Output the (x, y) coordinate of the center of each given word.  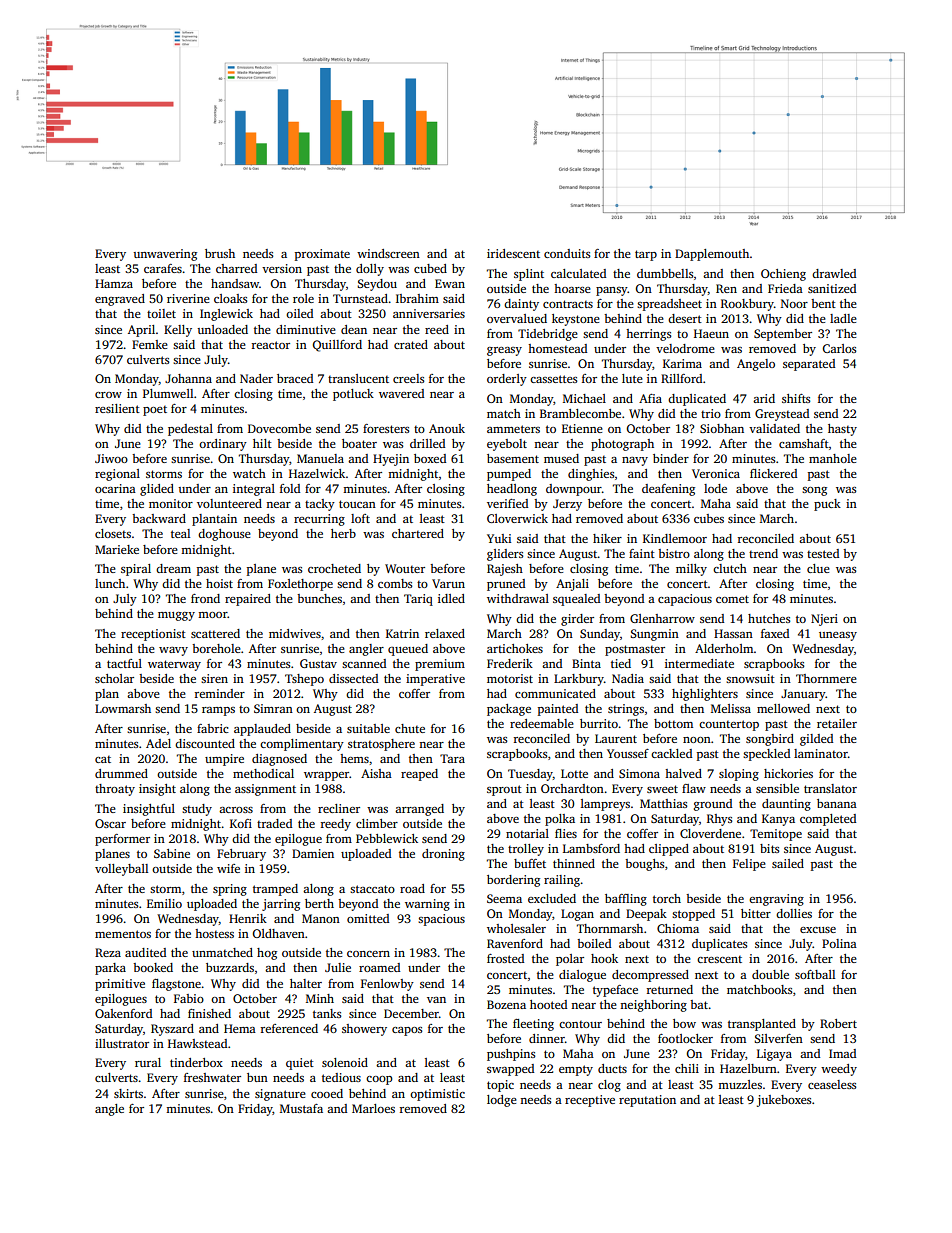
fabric (213, 728)
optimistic (437, 1095)
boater (359, 443)
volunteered (229, 503)
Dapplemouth (712, 255)
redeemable (542, 723)
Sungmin (654, 635)
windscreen (388, 253)
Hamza (114, 283)
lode (715, 488)
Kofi (241, 823)
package (509, 710)
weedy (839, 1070)
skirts (128, 1093)
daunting (786, 805)
